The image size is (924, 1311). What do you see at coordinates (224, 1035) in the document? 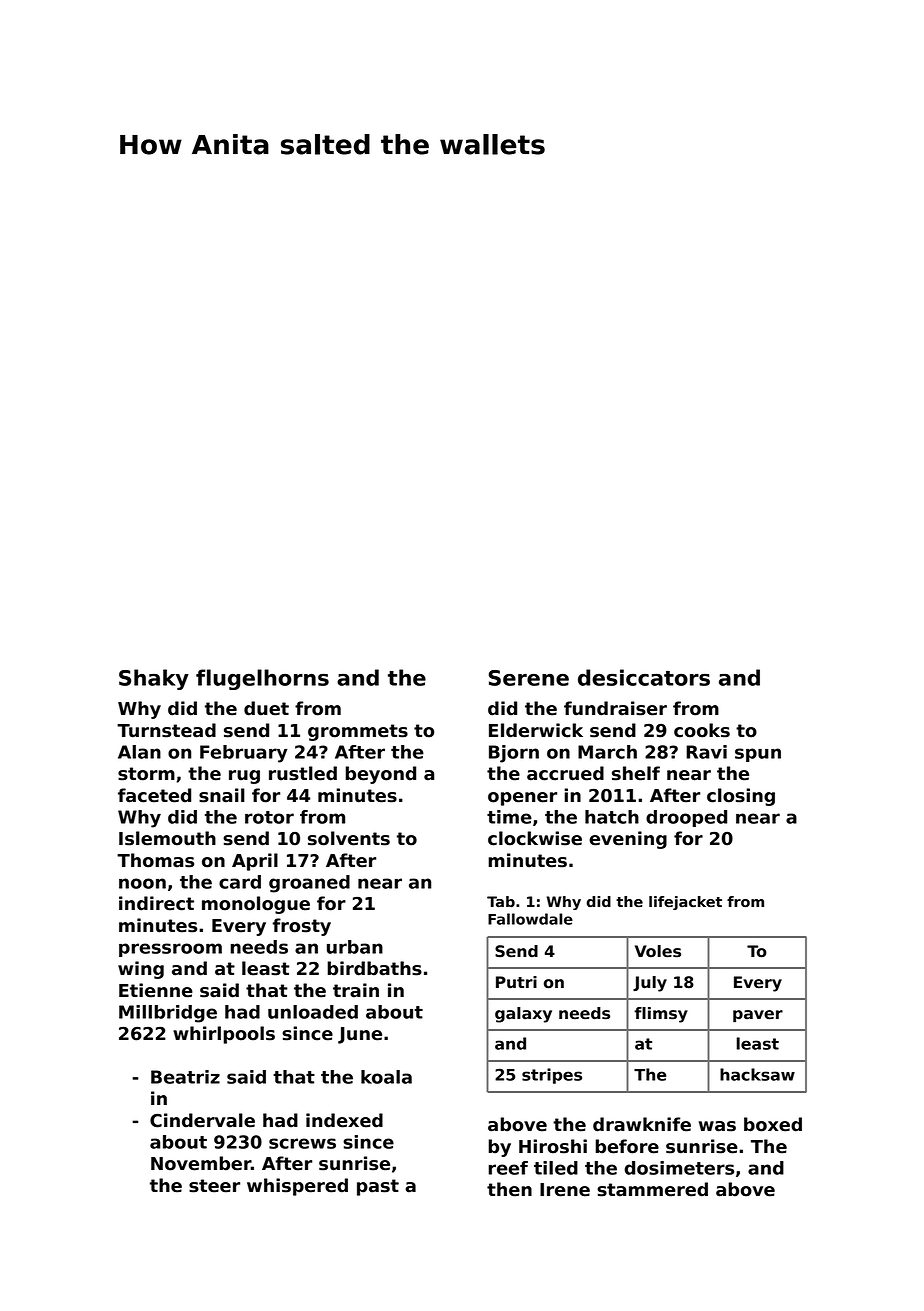
I see `whirlpools` at bounding box center [224, 1035].
